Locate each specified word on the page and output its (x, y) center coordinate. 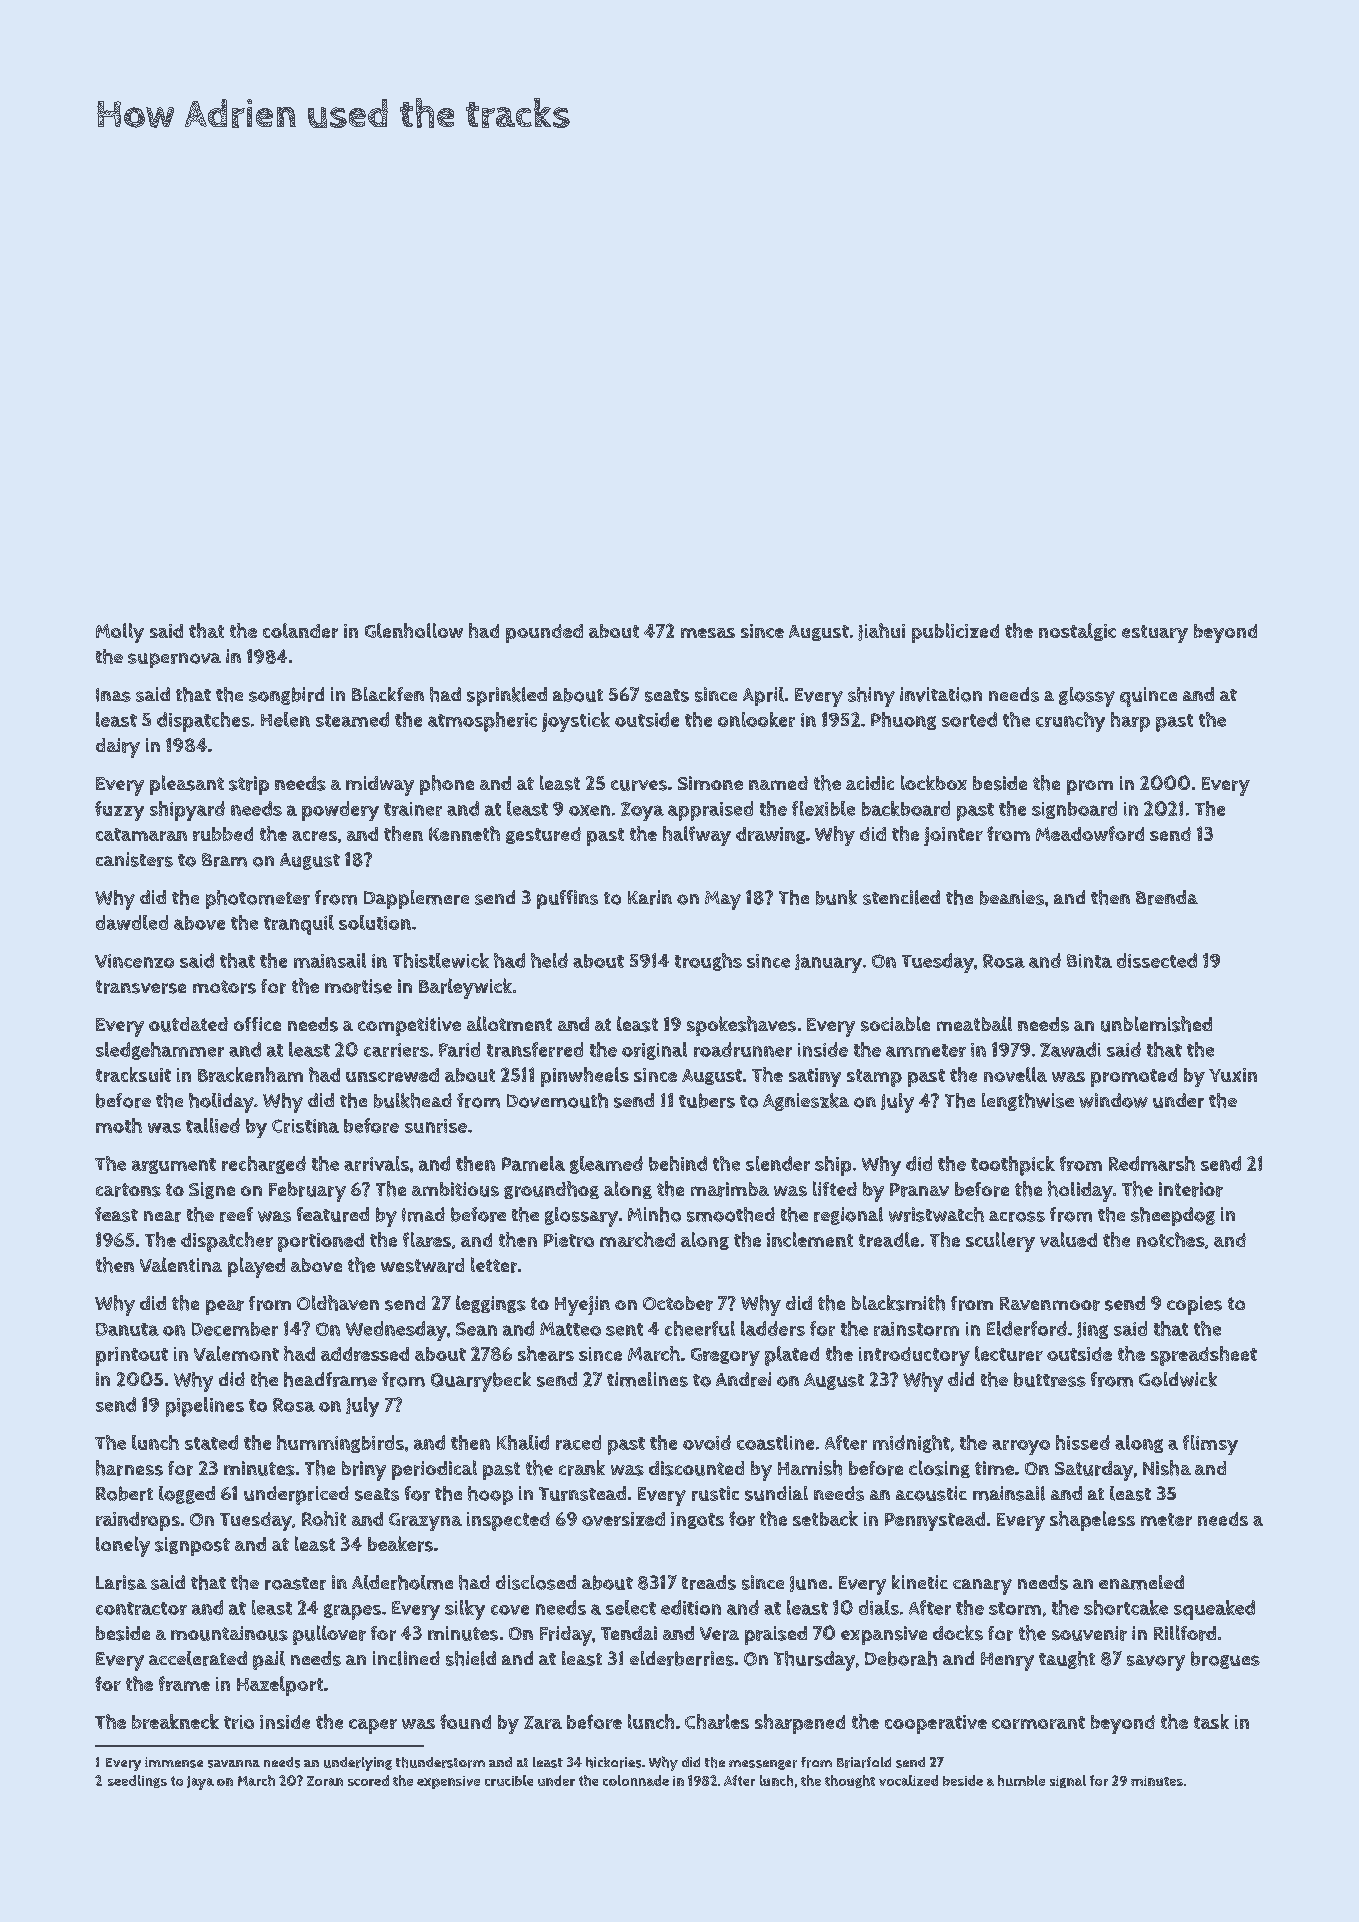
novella (1015, 1074)
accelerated (198, 1658)
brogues (1225, 1660)
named (778, 783)
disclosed (536, 1582)
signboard (1074, 810)
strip (249, 785)
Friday (566, 1636)
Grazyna (425, 1522)
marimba (730, 1189)
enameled (1141, 1582)
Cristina (305, 1126)
